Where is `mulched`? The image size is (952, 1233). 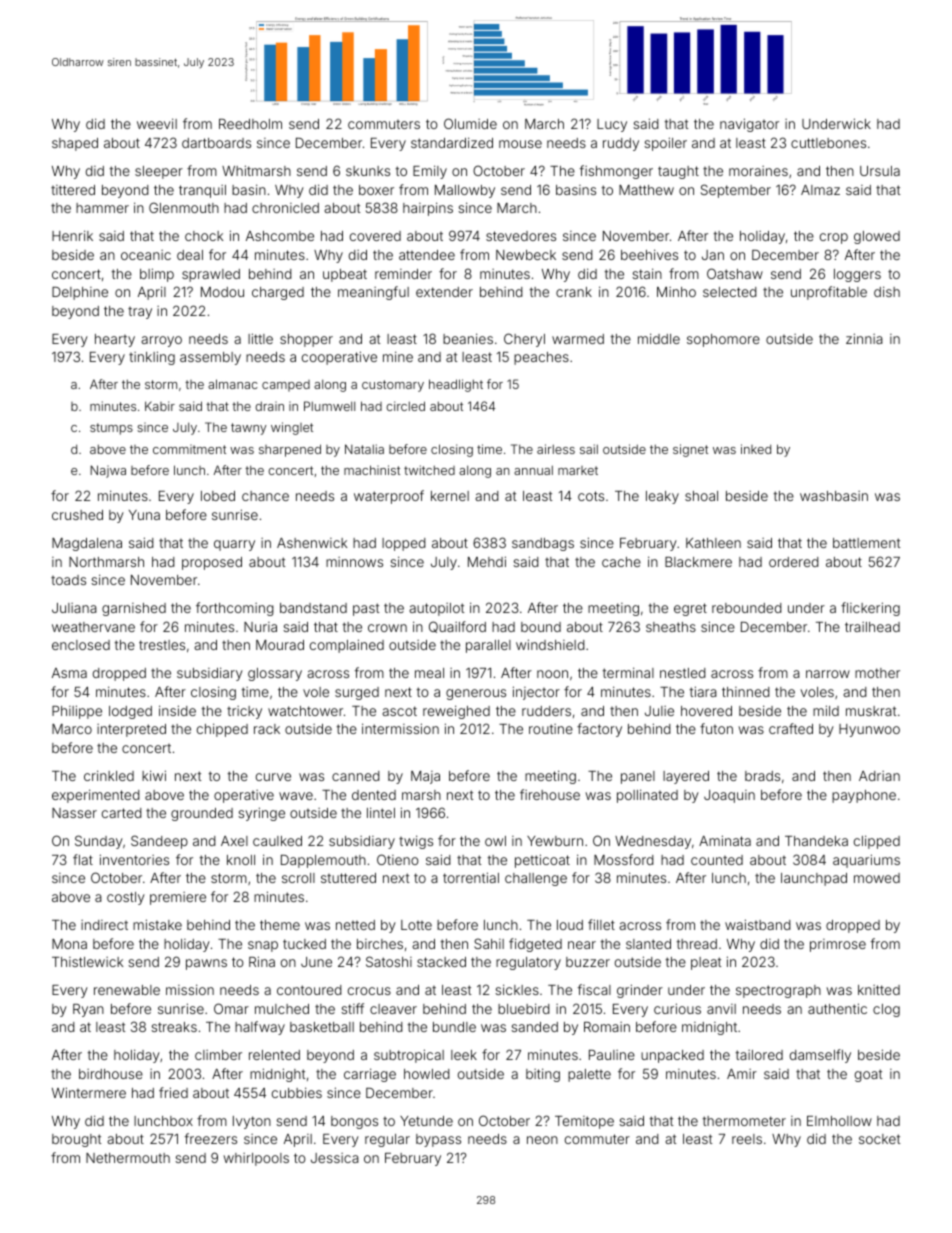
mulched is located at coordinates (282, 1009).
